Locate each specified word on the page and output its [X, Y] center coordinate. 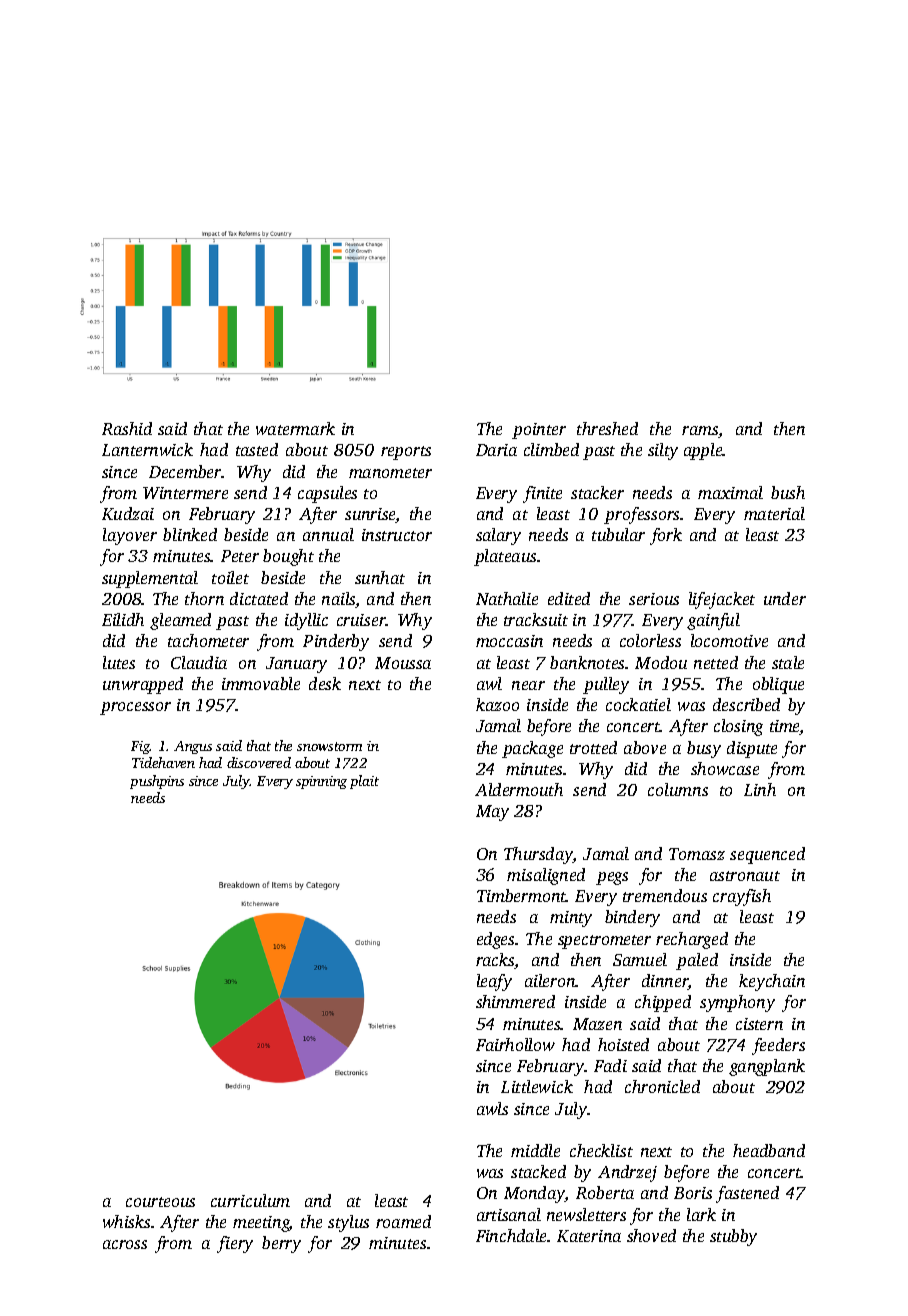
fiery [235, 1244]
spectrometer [604, 942]
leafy [494, 982]
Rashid [127, 428]
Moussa [403, 663]
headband [769, 1150]
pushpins [157, 782]
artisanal [509, 1214]
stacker [597, 492]
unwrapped [143, 685]
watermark [295, 428]
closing [738, 727]
